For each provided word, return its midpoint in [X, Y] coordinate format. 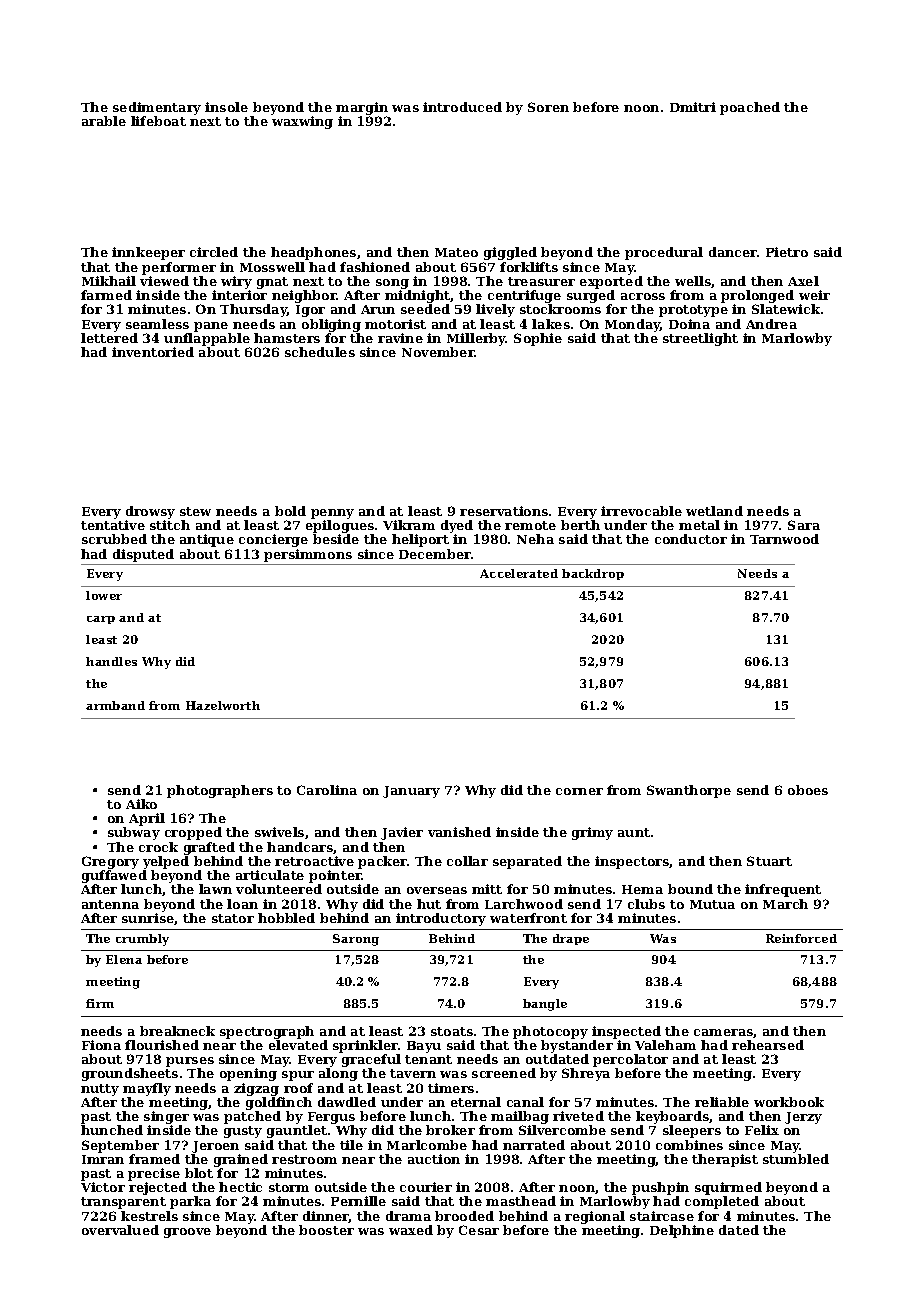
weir [814, 295]
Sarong [356, 940]
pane [211, 327]
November [438, 352]
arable [104, 121]
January [411, 792]
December [435, 554]
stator [233, 918]
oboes [808, 790]
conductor [691, 539]
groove [187, 1233]
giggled [510, 253]
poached [750, 108]
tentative [113, 525]
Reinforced [801, 938]
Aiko [141, 804]
